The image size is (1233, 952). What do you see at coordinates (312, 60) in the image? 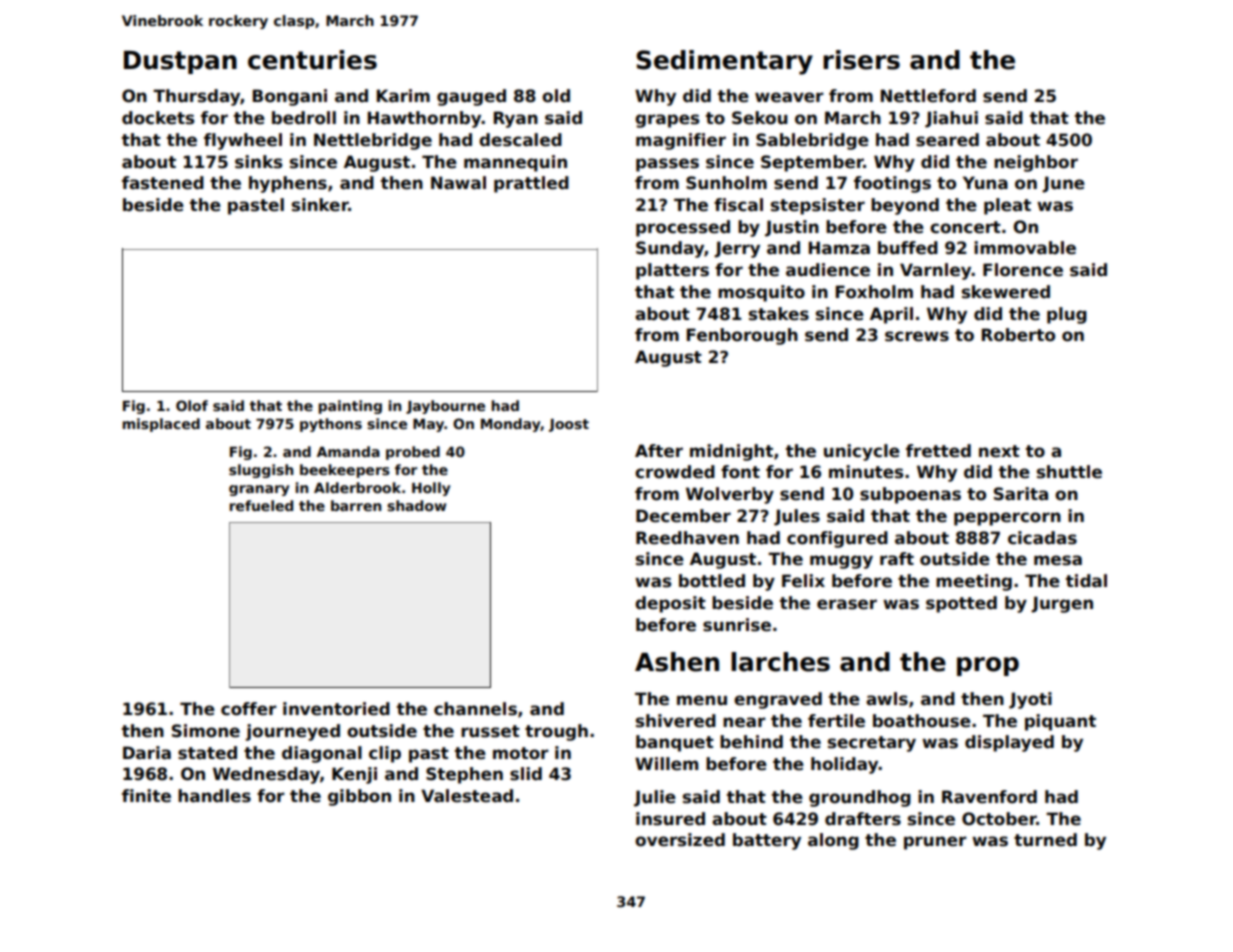
I see `centuries` at bounding box center [312, 60].
